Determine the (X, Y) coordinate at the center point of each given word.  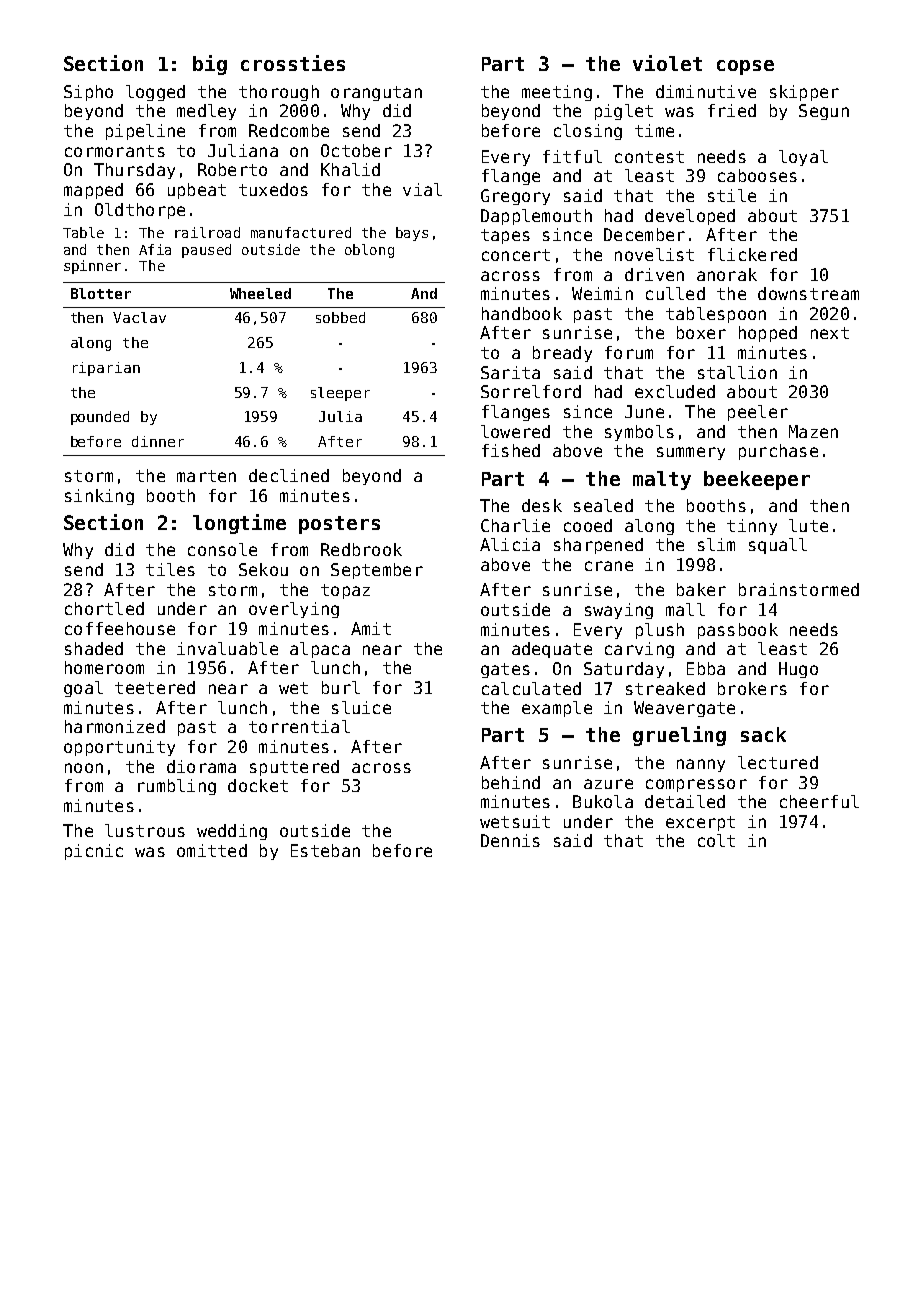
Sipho (88, 93)
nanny (701, 765)
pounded (100, 418)
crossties (293, 63)
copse (745, 67)
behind (511, 782)
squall (778, 546)
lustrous (145, 830)
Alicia (510, 544)
